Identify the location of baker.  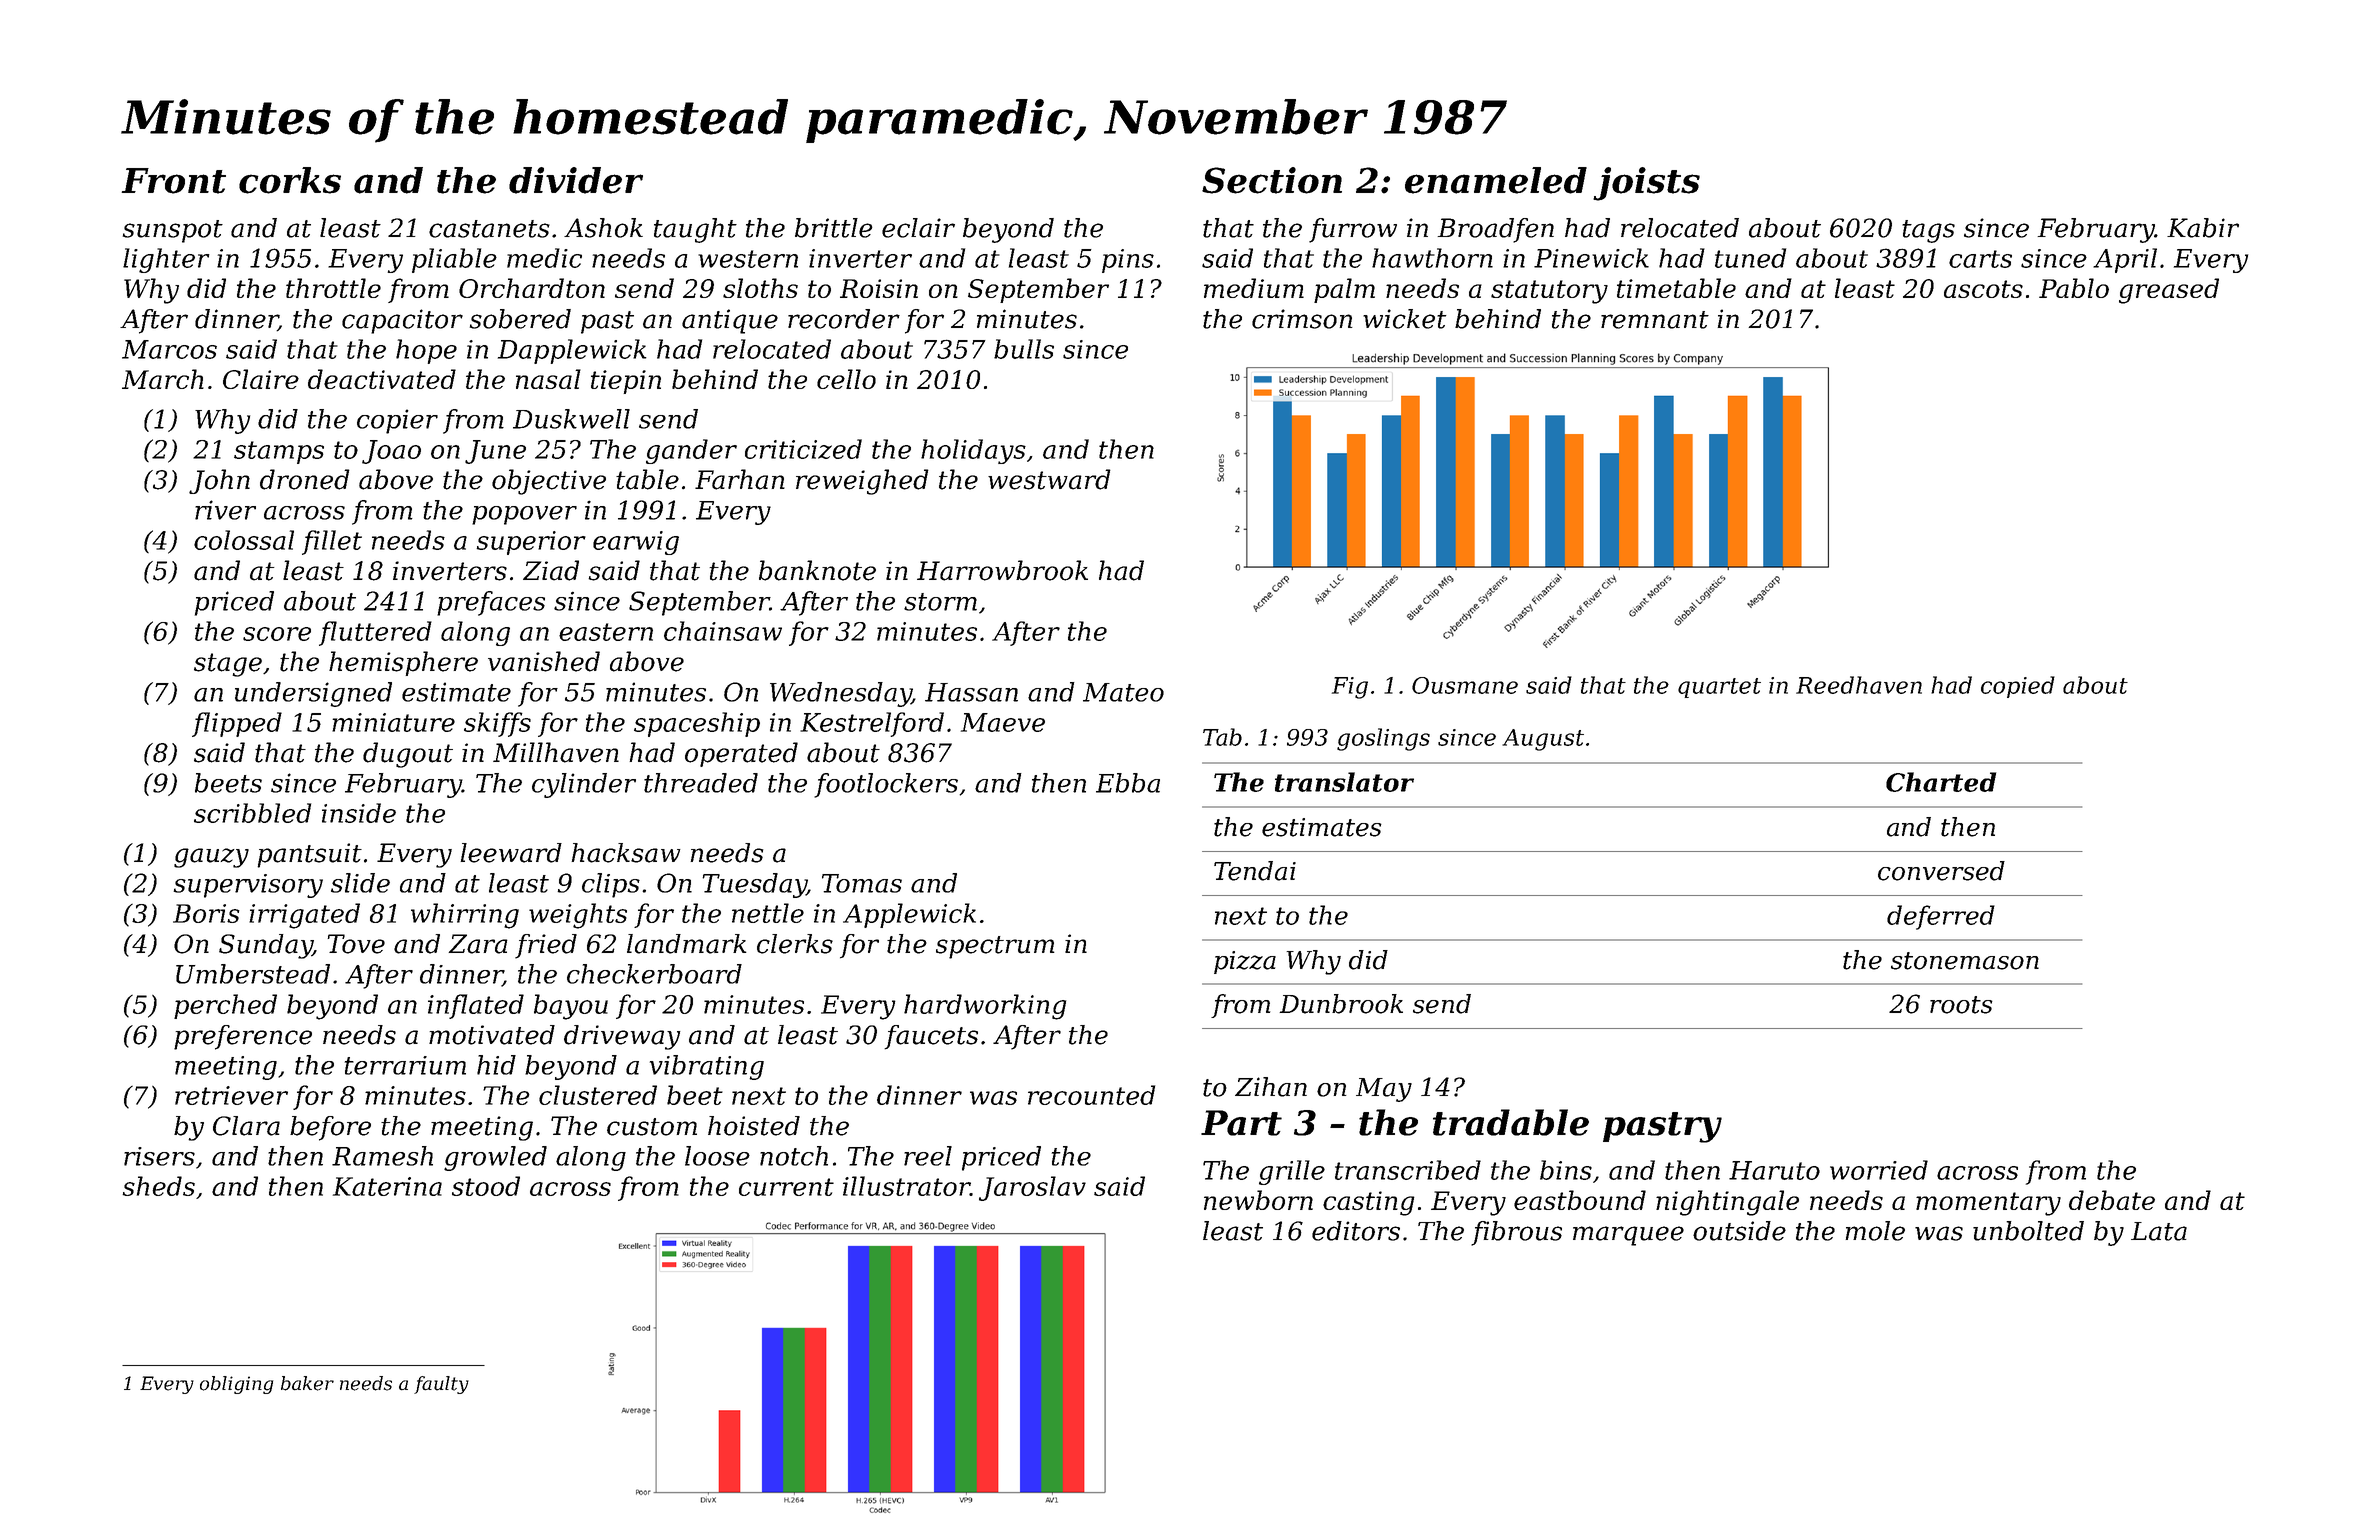
(307, 1383).
